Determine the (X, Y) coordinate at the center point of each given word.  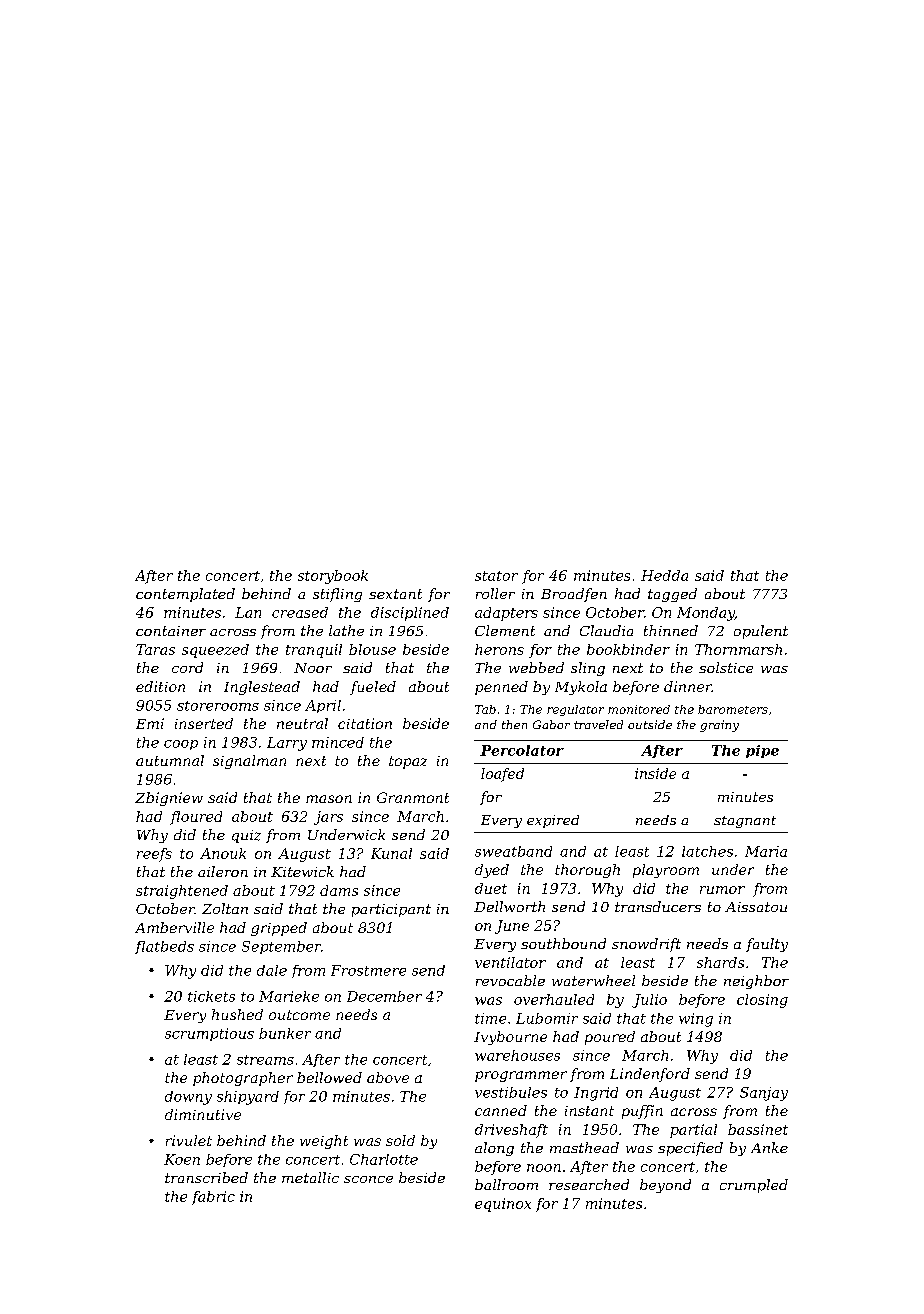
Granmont (413, 797)
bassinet (758, 1129)
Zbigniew (169, 799)
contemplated (185, 595)
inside (655, 773)
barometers (733, 709)
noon (544, 1168)
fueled (373, 688)
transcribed (206, 1177)
